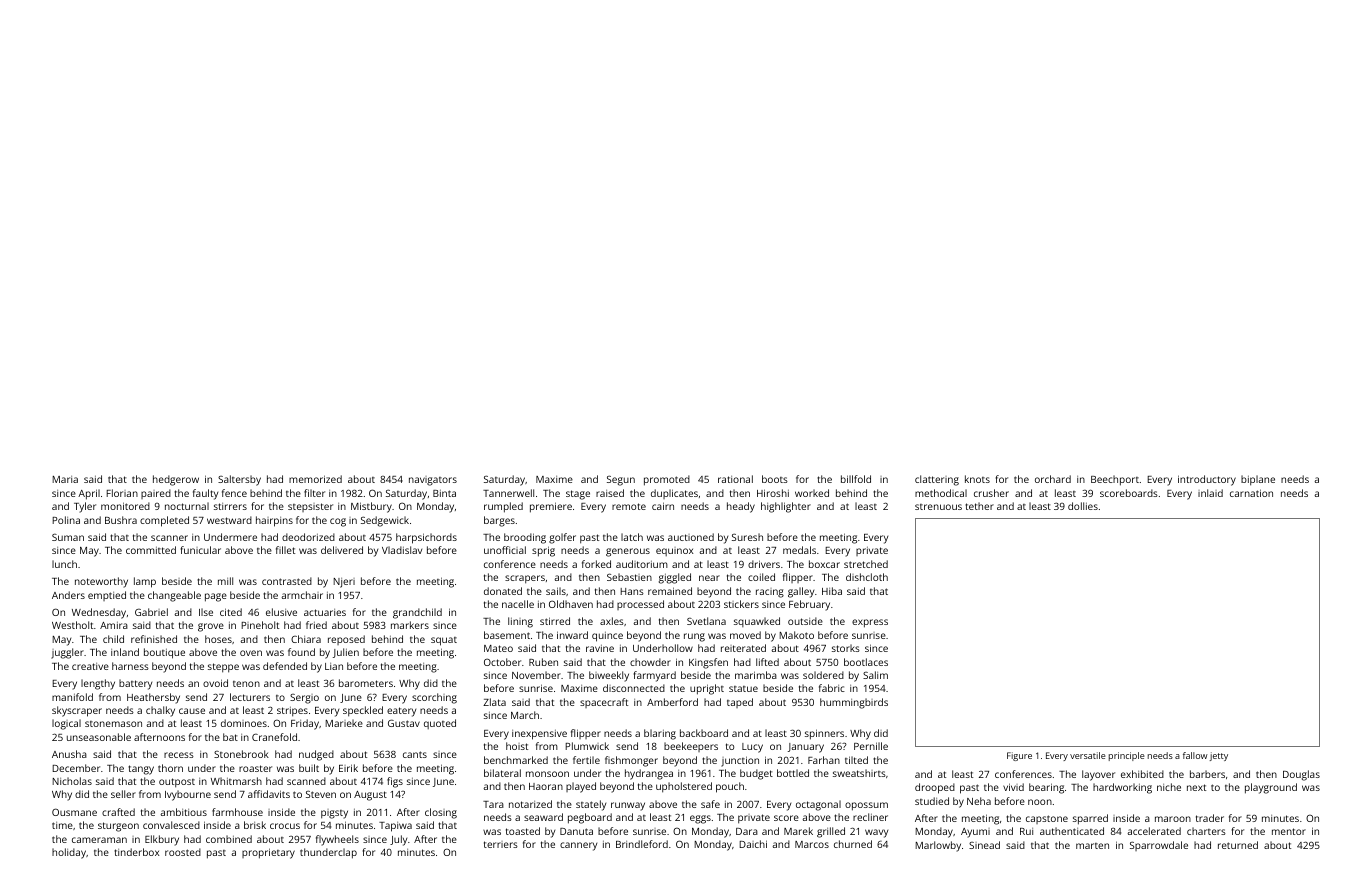 This screenshot has width=1372, height=887. Describe the element at coordinates (1258, 480) in the screenshot. I see `biplane` at that location.
